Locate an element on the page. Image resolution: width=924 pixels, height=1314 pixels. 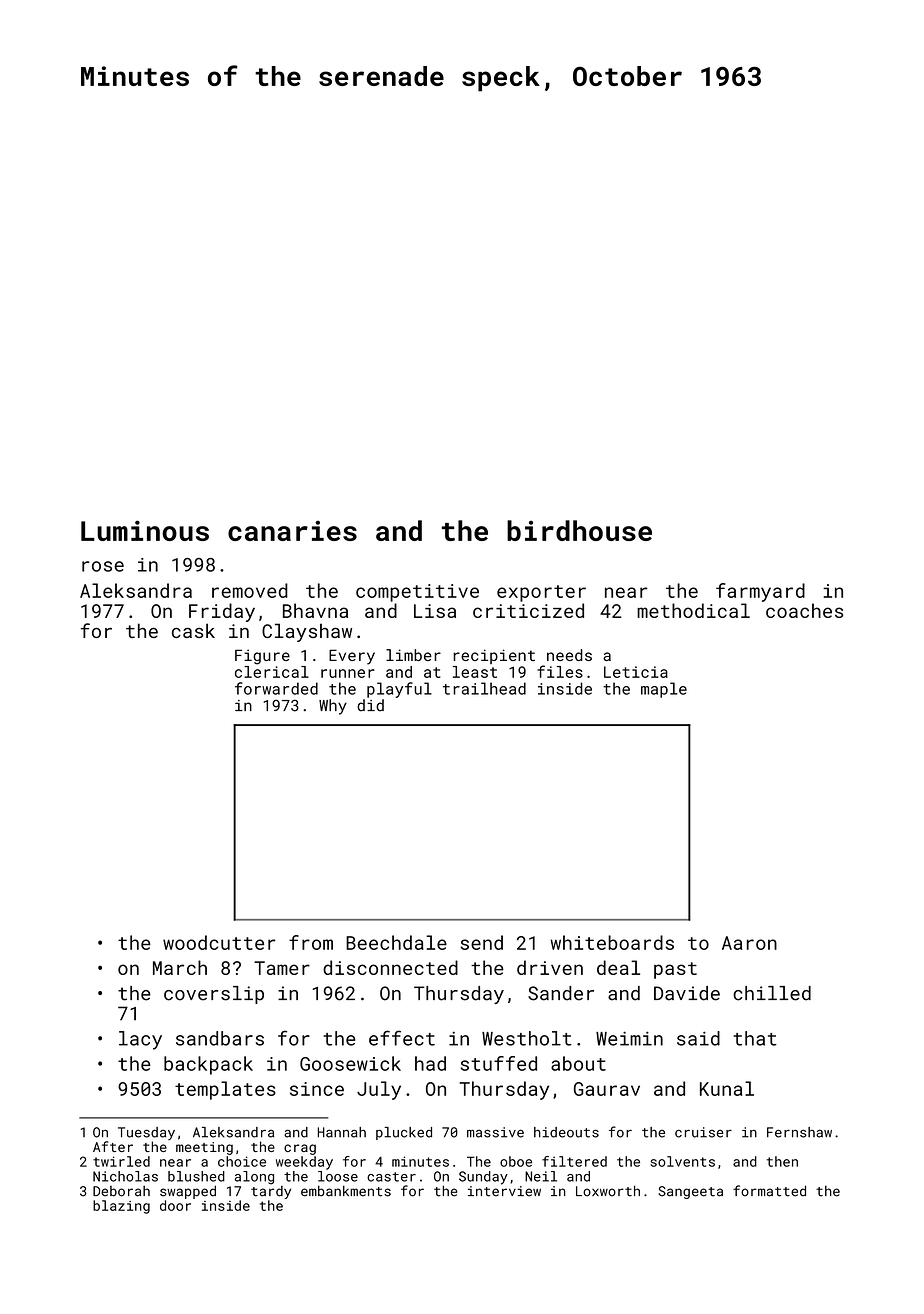
Luminous is located at coordinates (145, 530).
